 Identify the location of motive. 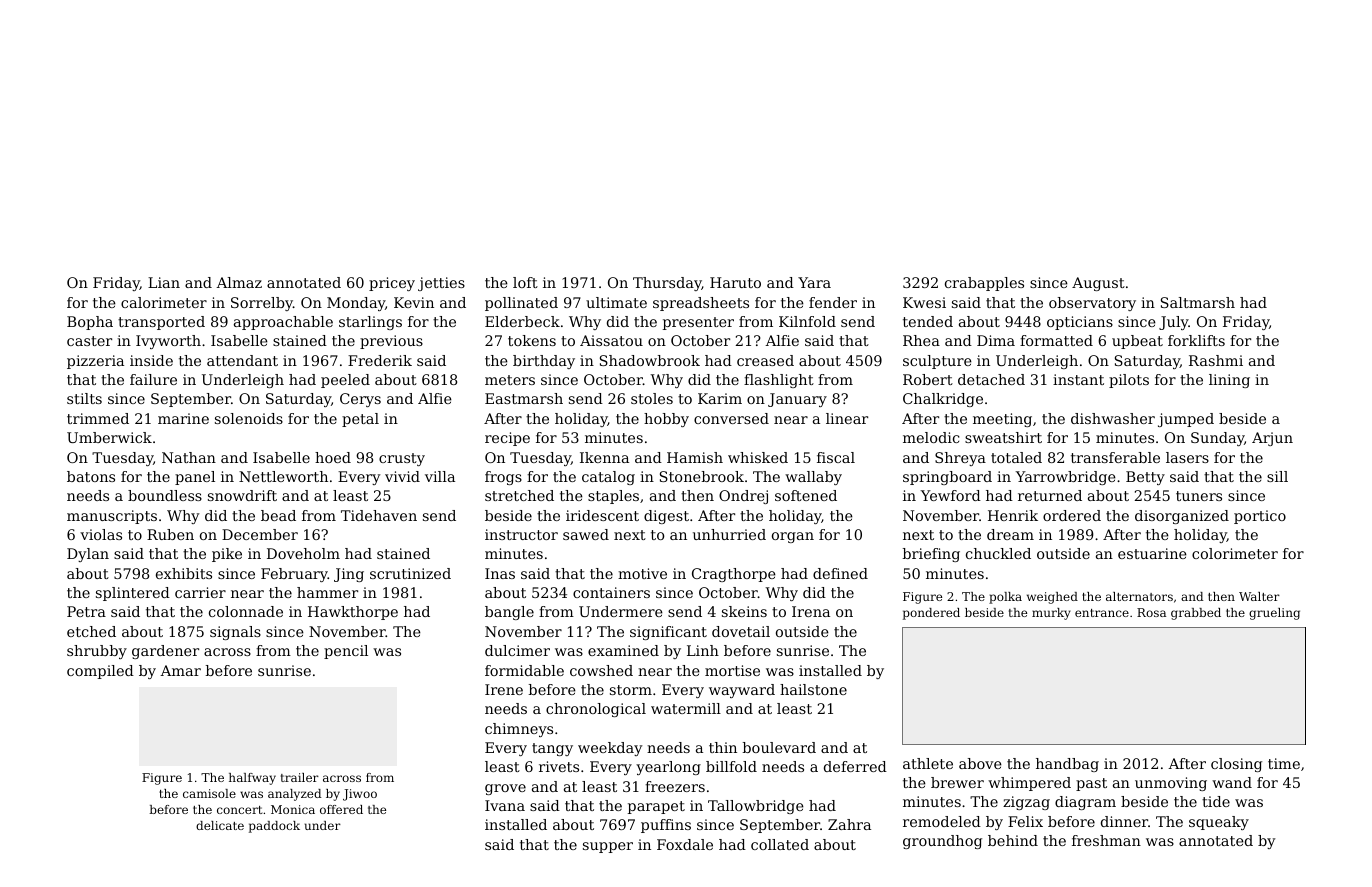
(642, 573).
